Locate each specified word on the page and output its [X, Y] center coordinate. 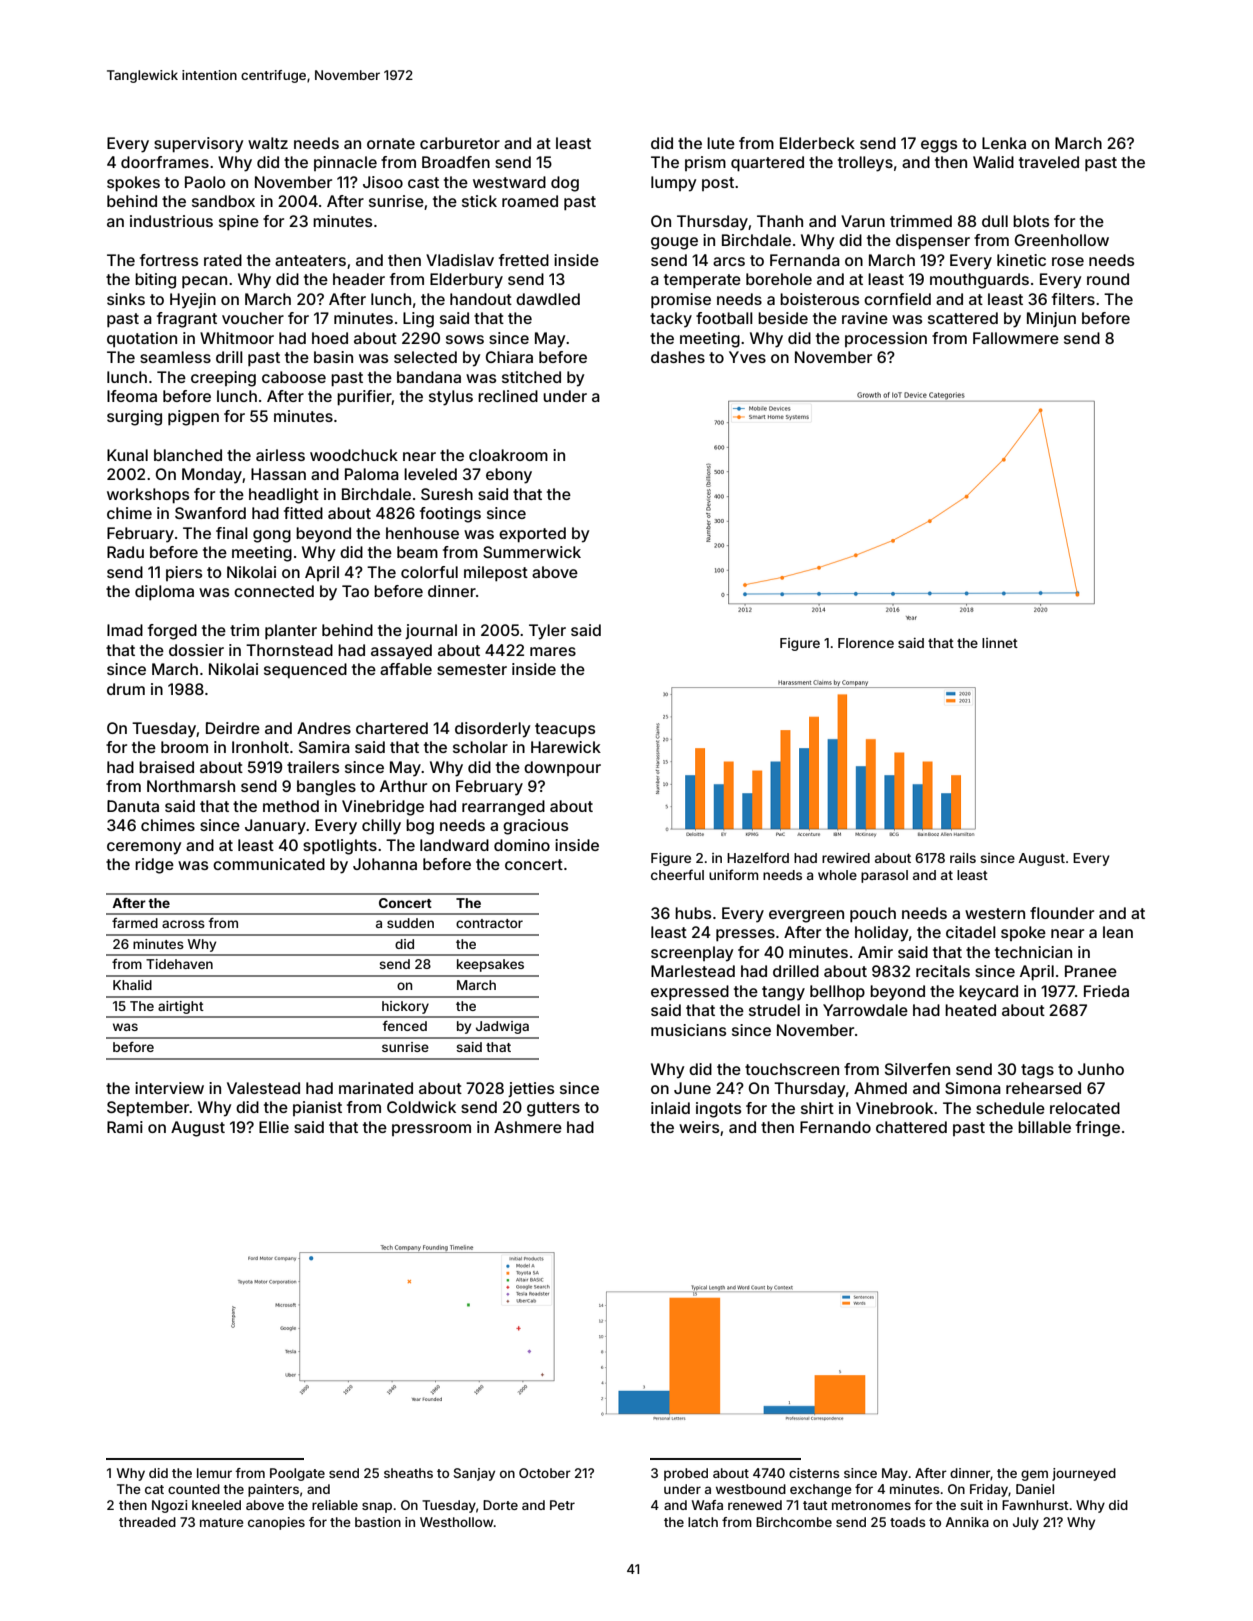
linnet [1000, 643]
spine [239, 222]
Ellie [274, 1127]
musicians [688, 1030]
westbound [751, 1489]
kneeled [216, 1505]
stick [479, 201]
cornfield [897, 299]
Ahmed [880, 1088]
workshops [148, 496]
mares [553, 651]
